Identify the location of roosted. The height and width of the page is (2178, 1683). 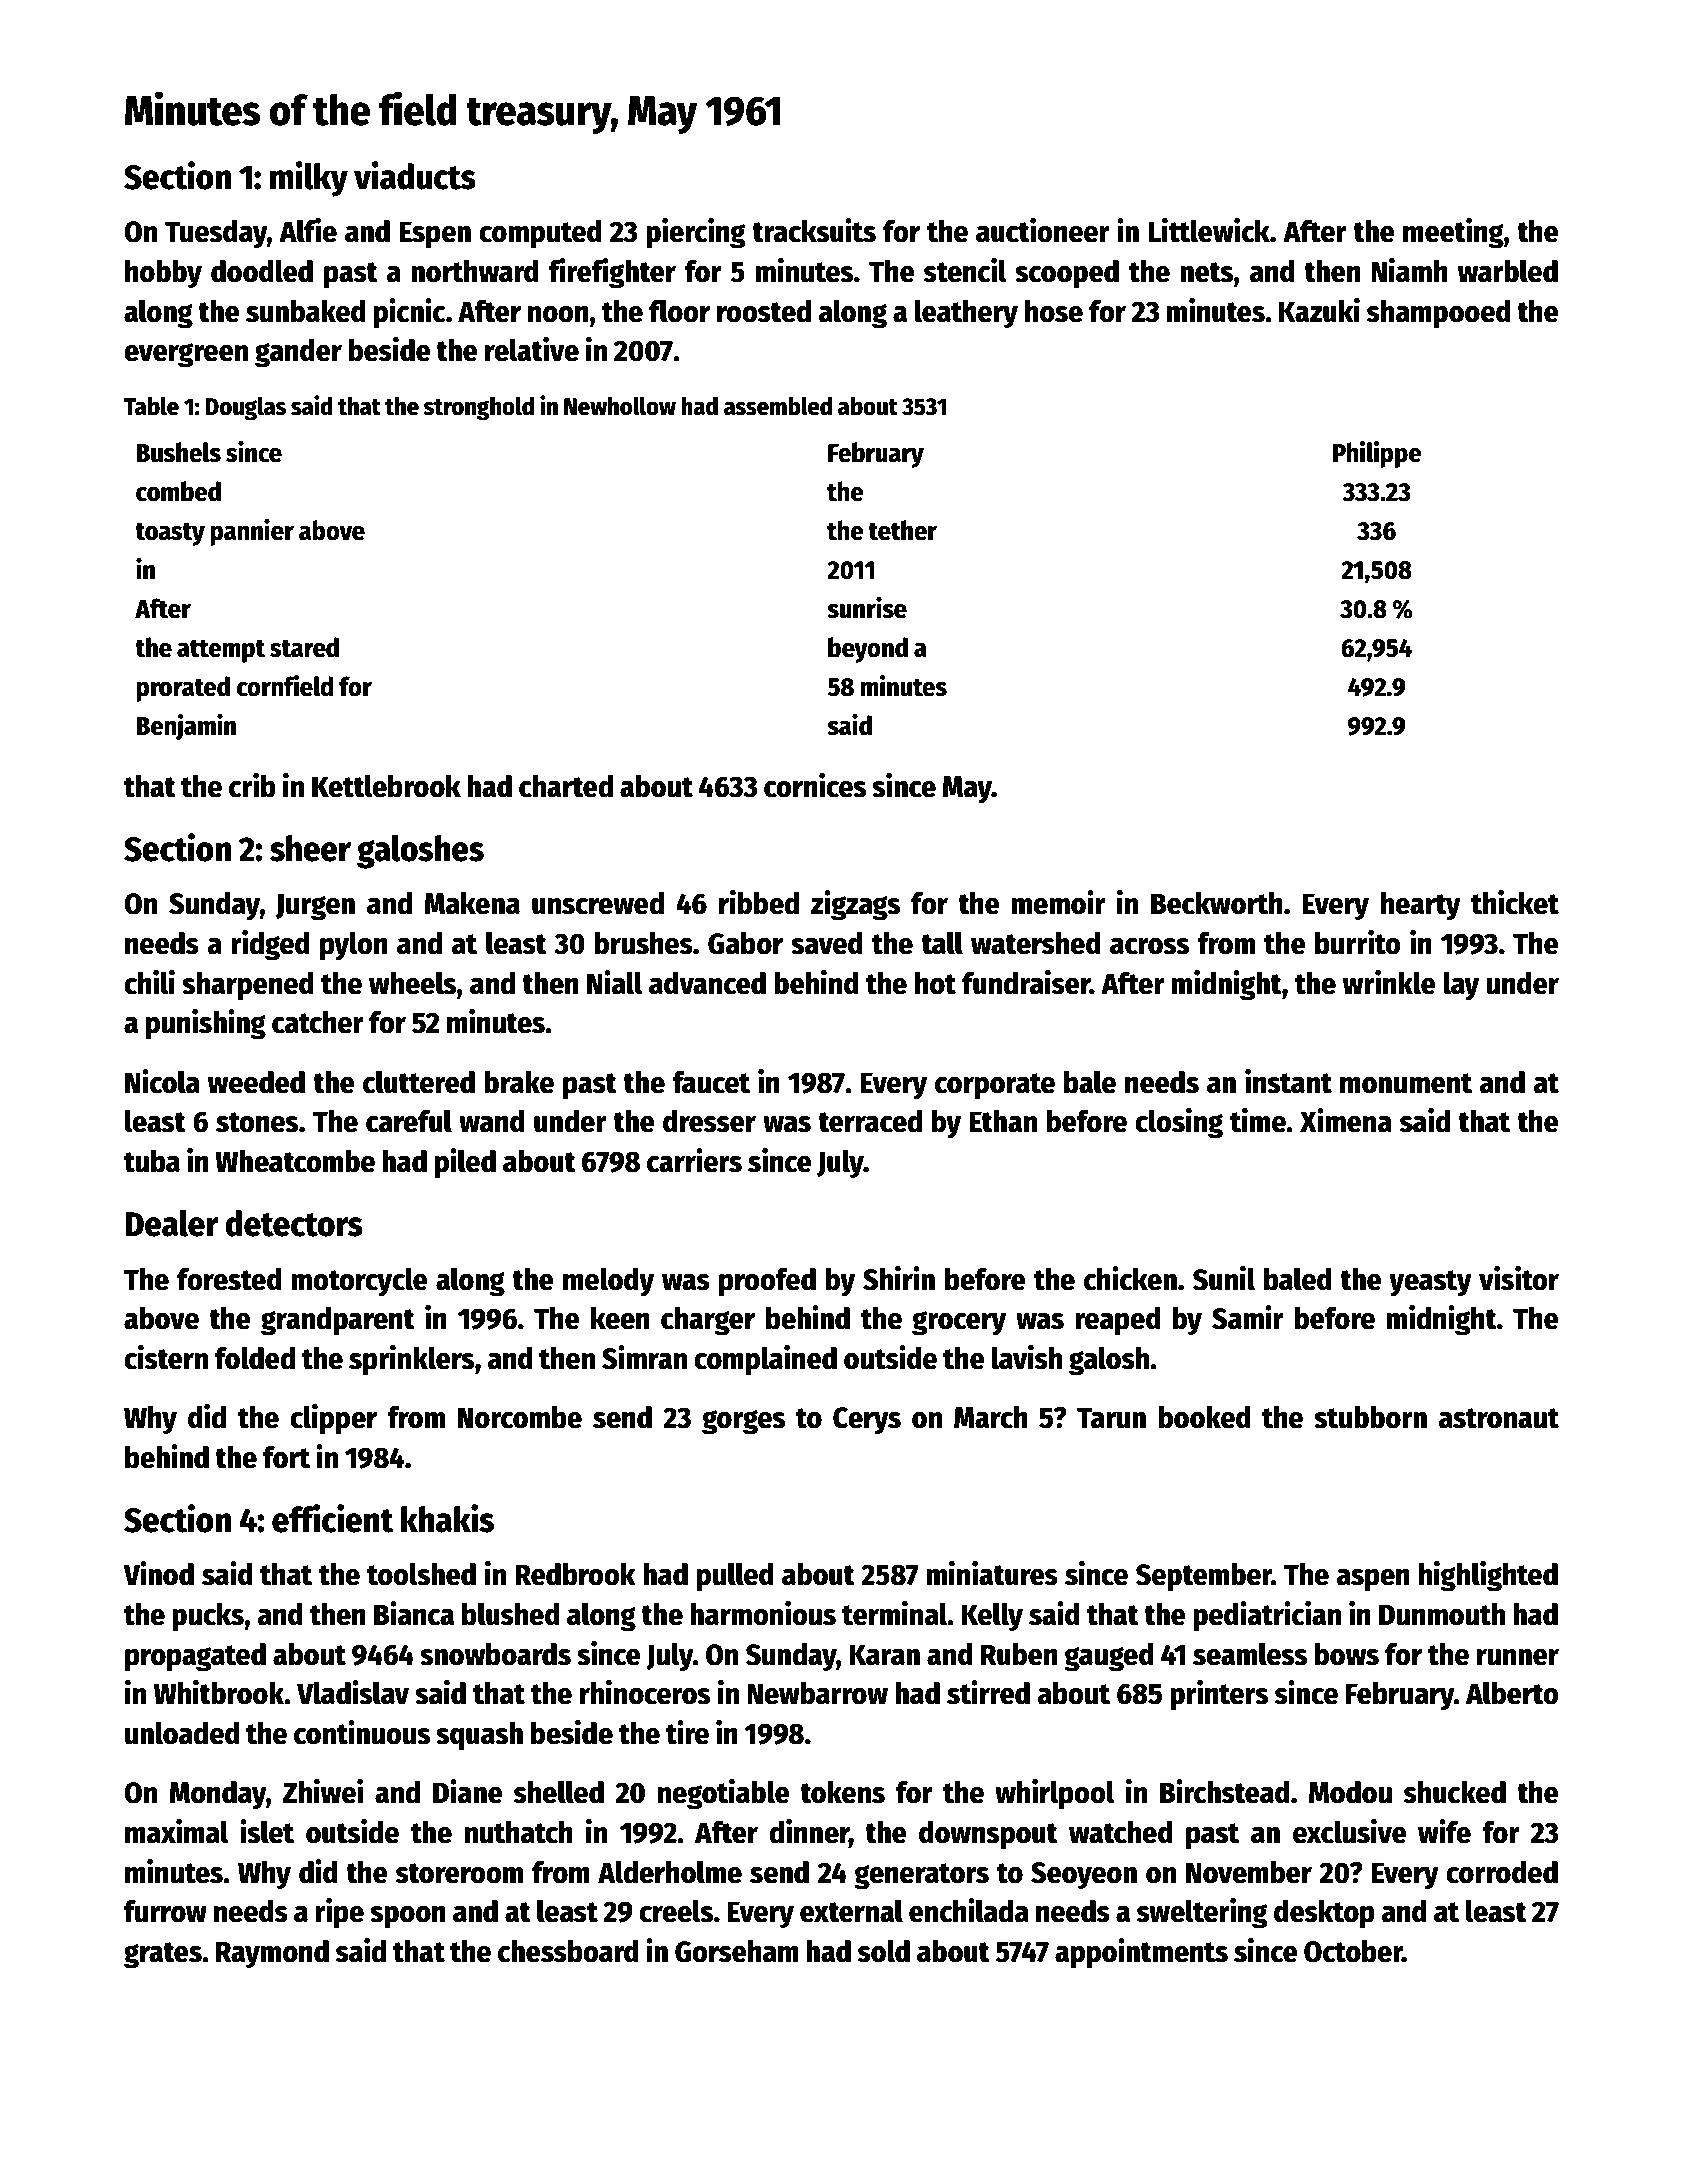
(764, 311).
